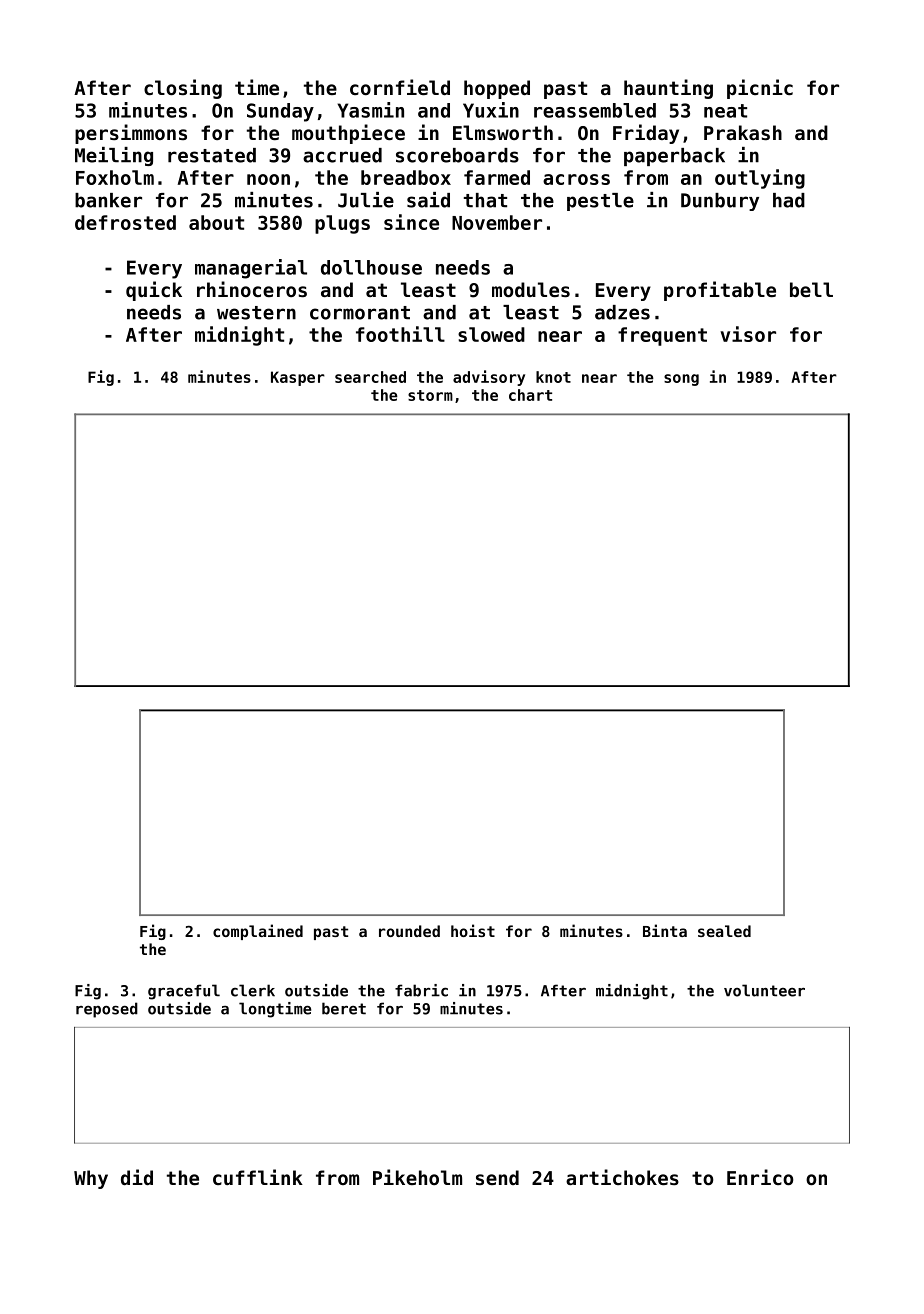  Describe the element at coordinates (298, 378) in the screenshot. I see `Kasper` at that location.
